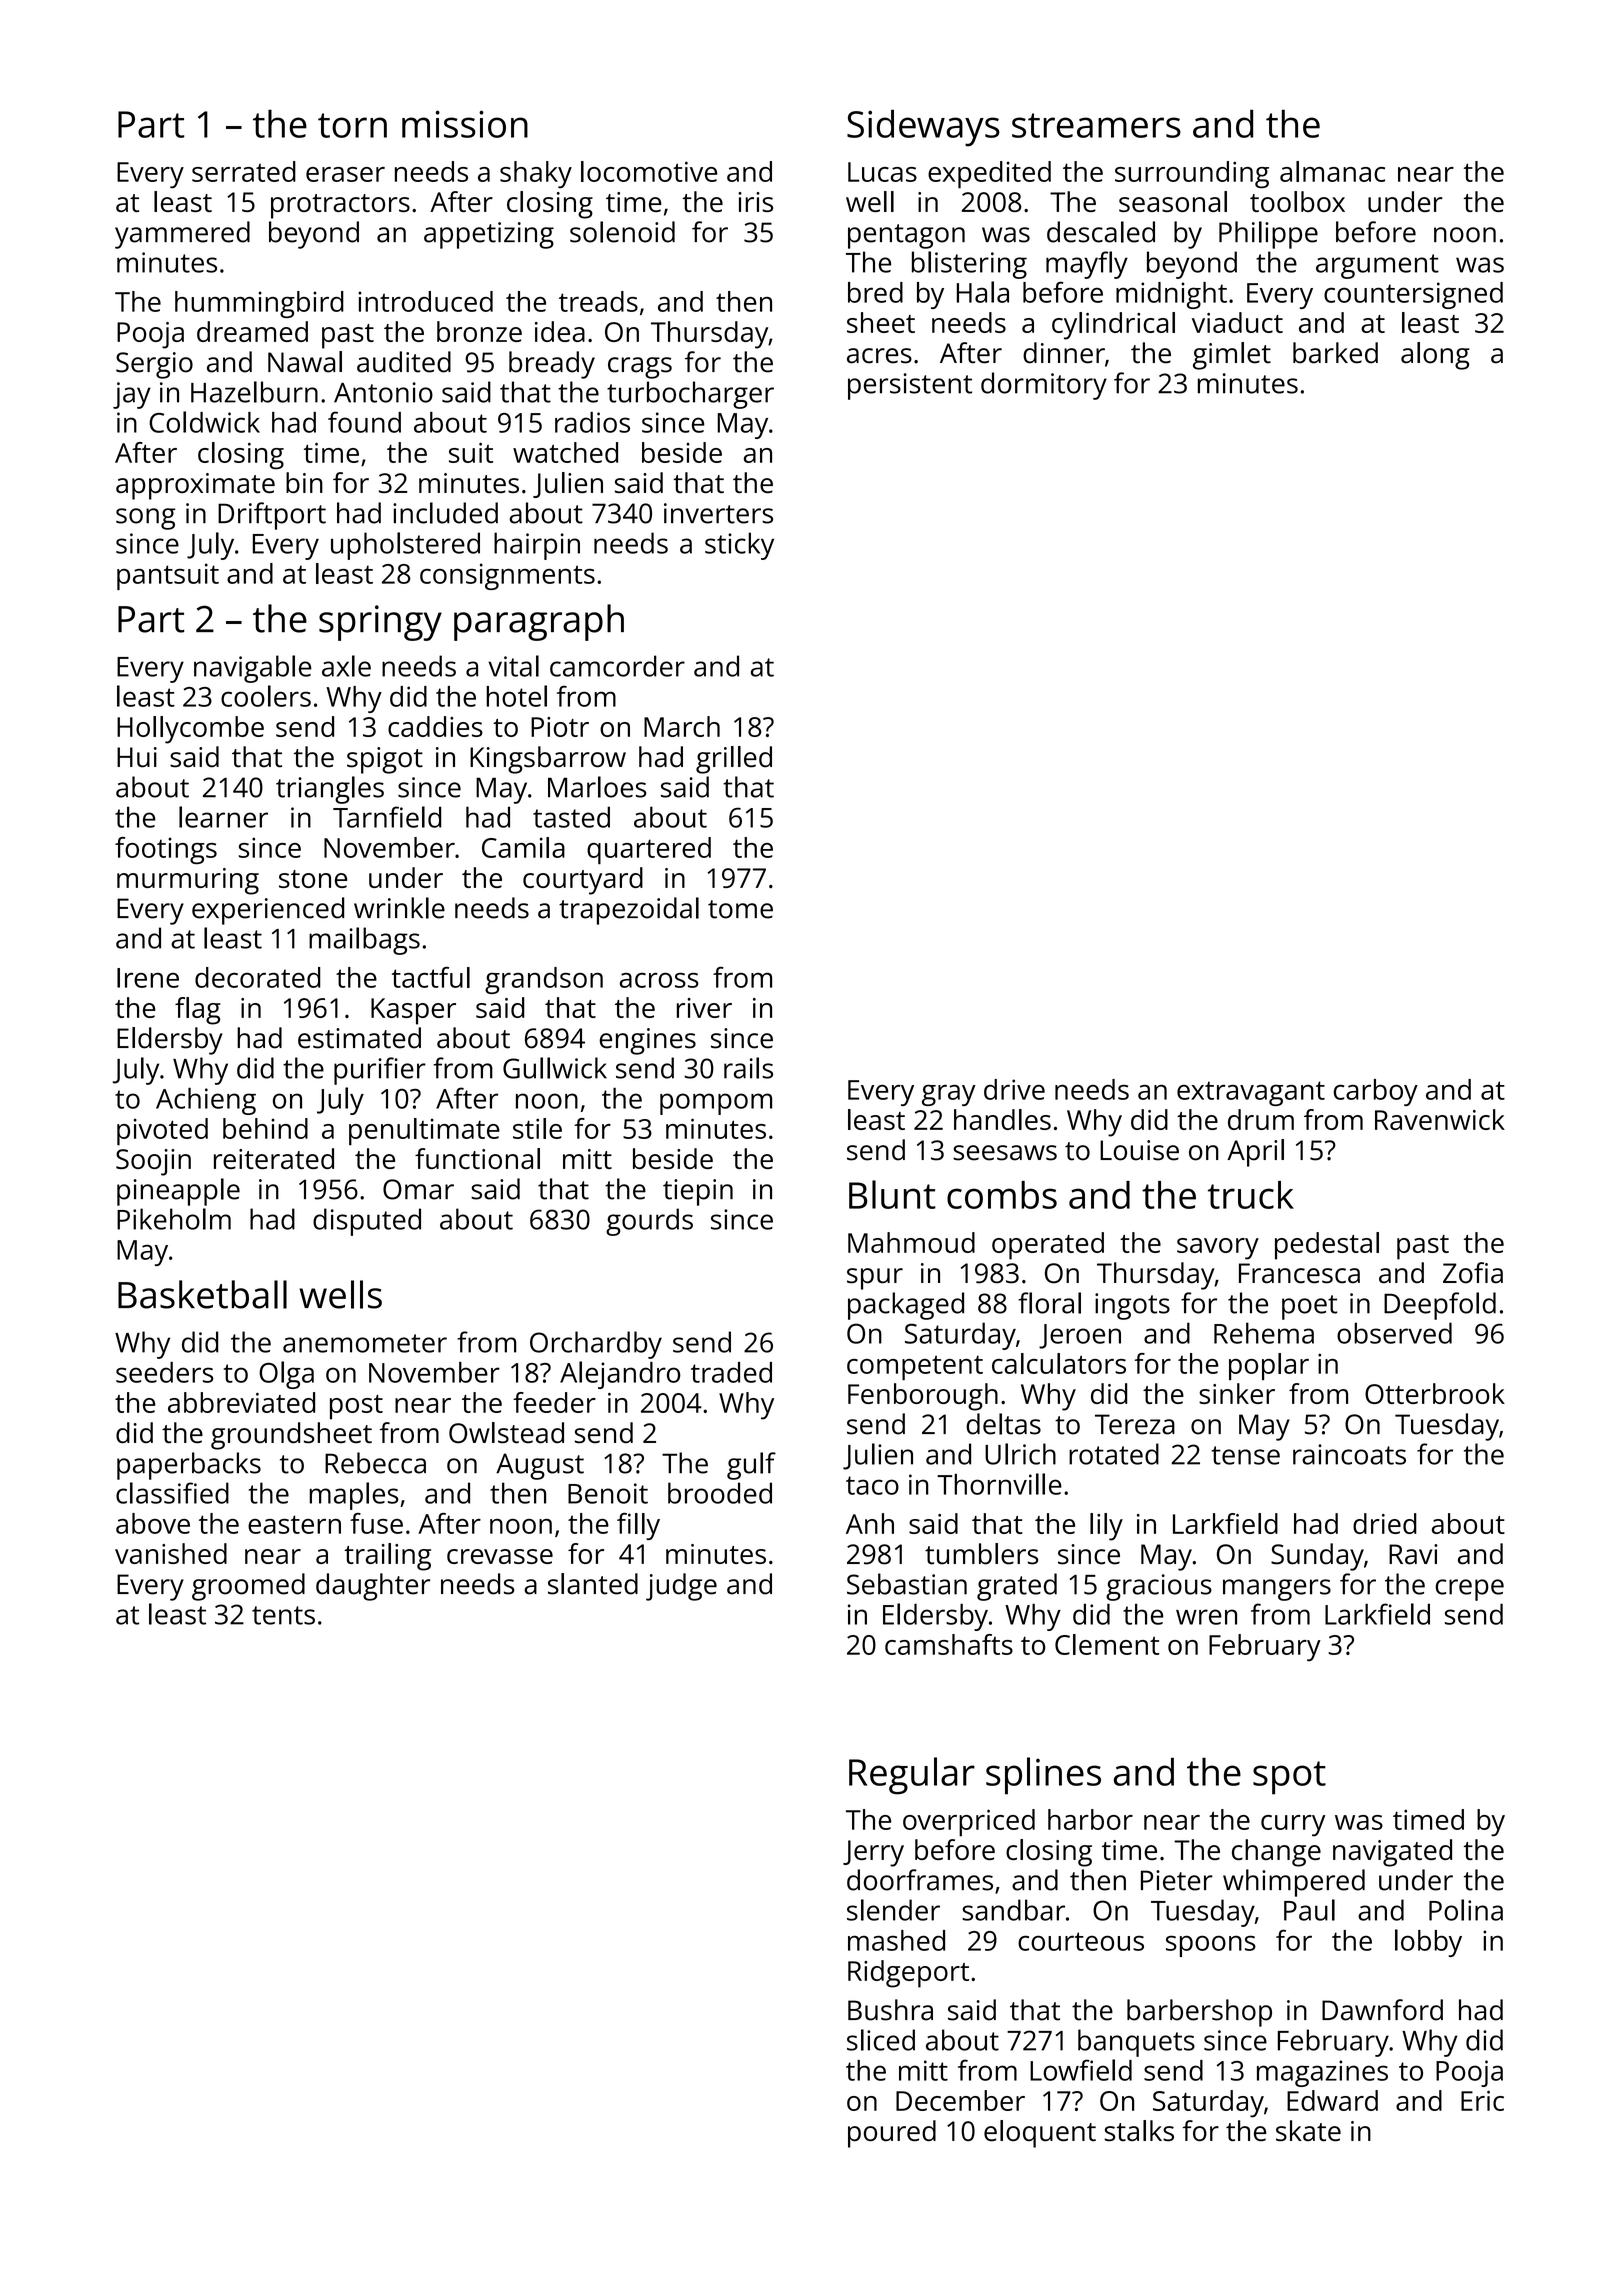 This image has height=2292, width=1620. I want to click on December, so click(960, 2100).
